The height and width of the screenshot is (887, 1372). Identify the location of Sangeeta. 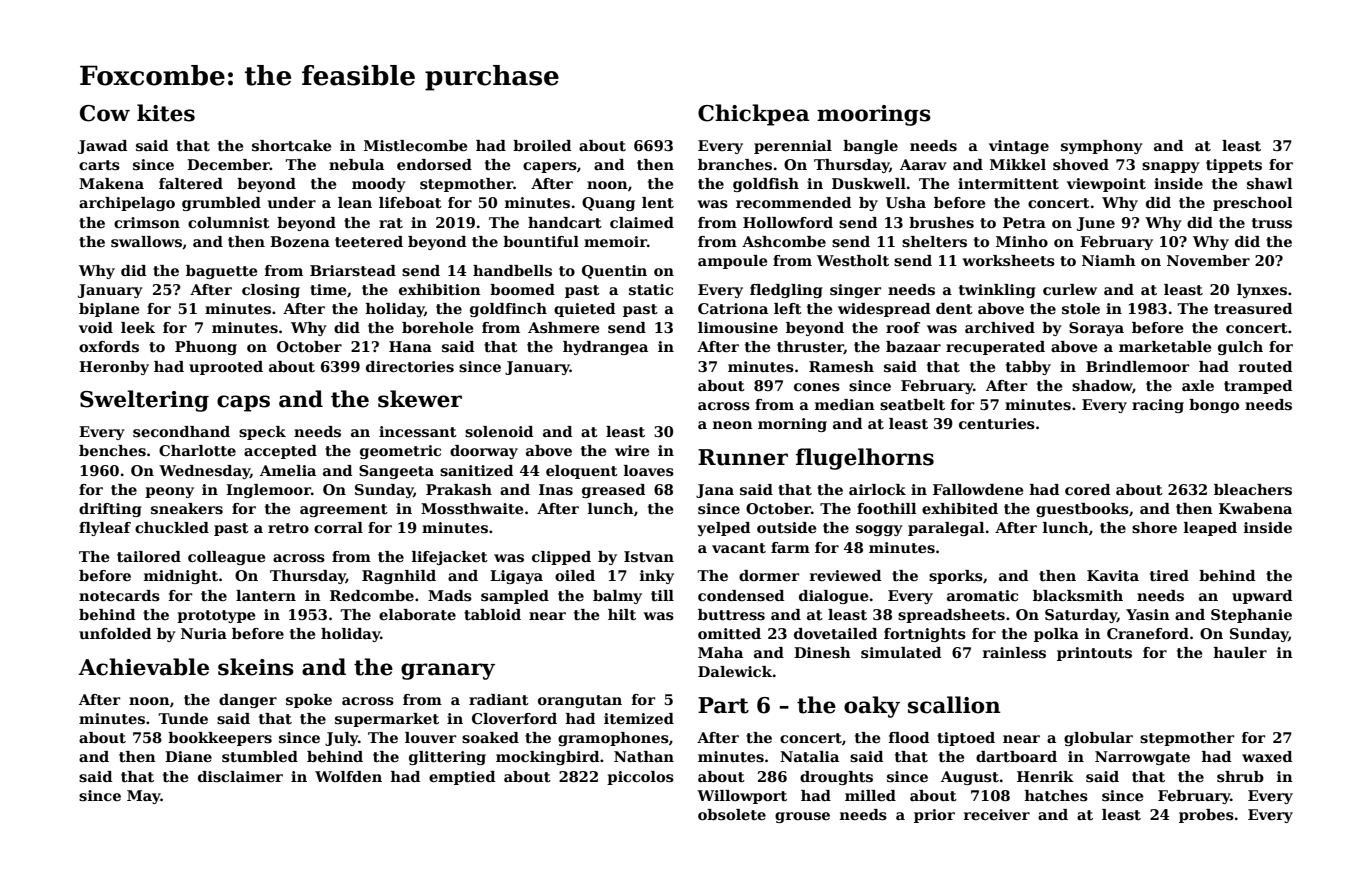
(396, 472).
